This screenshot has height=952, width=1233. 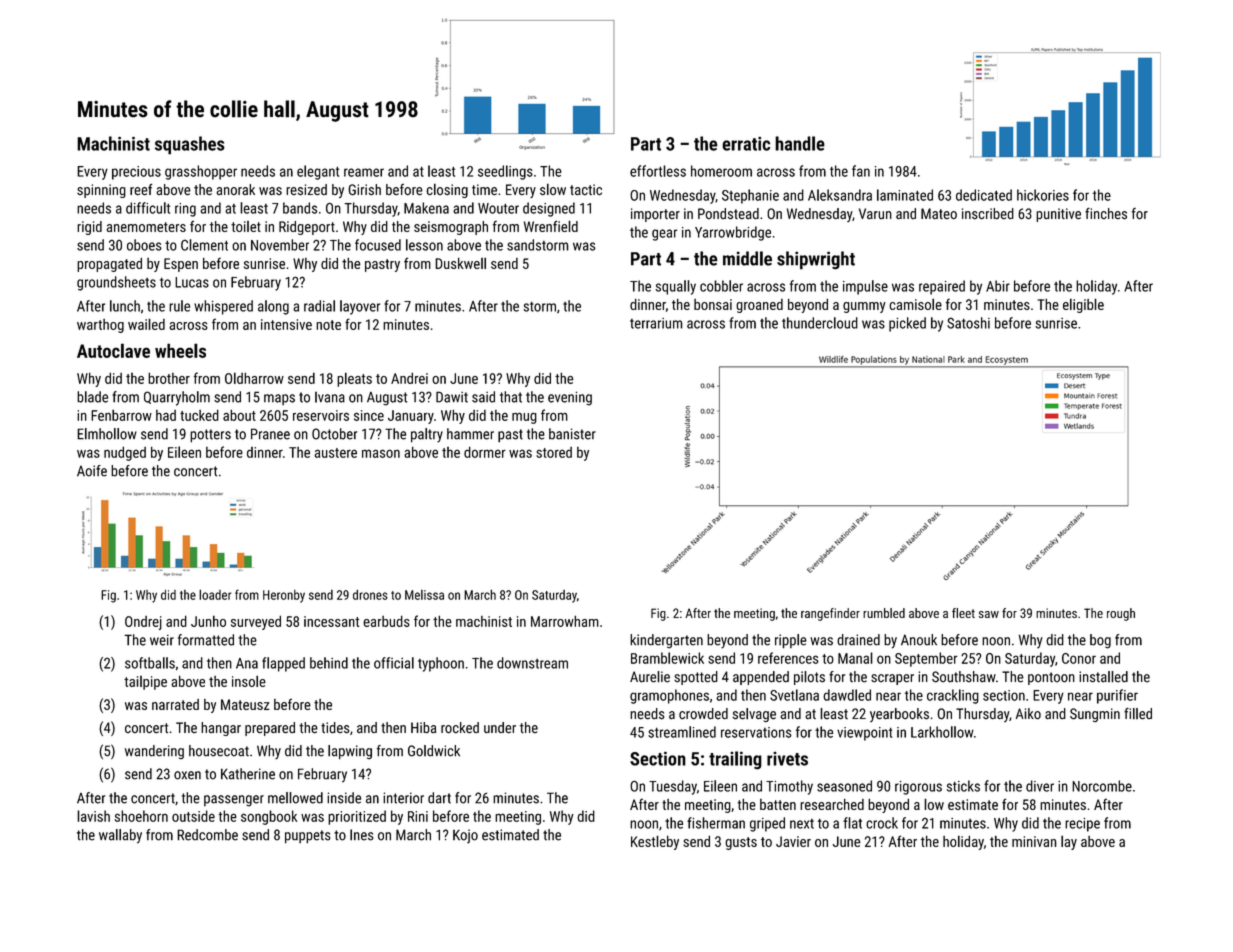 I want to click on groundsheets, so click(x=116, y=283).
